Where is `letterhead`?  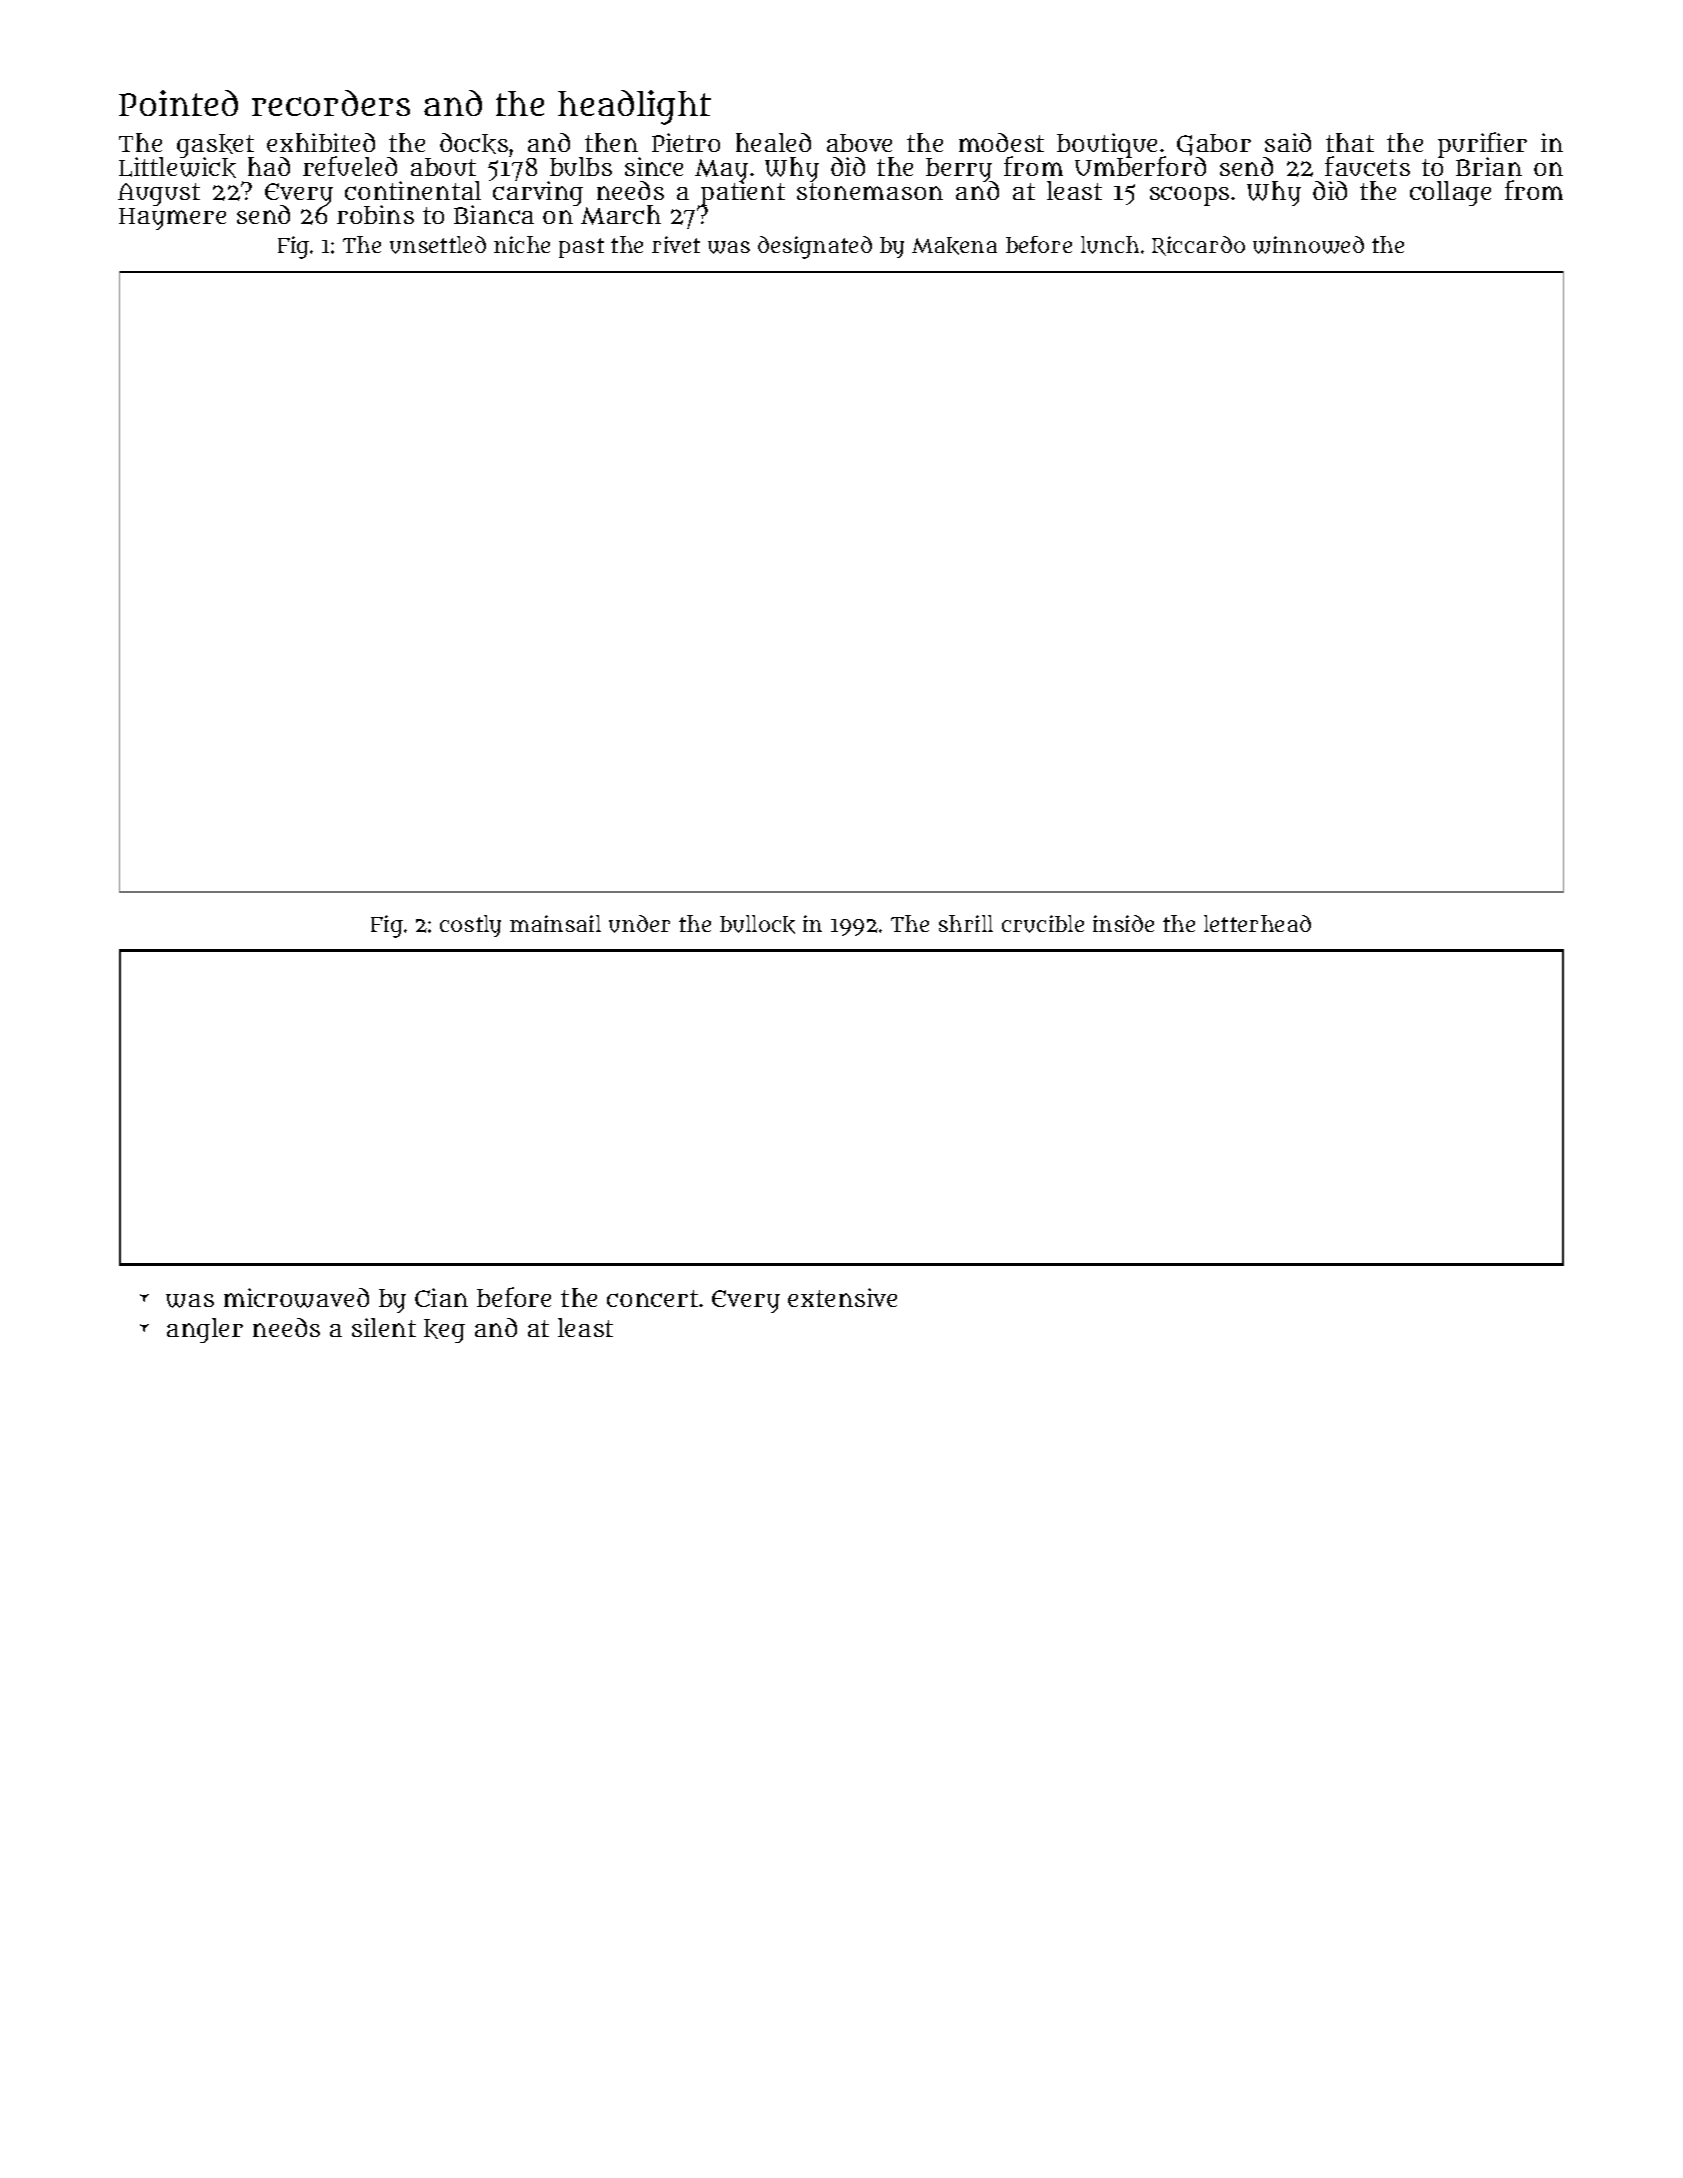 letterhead is located at coordinates (1257, 923).
